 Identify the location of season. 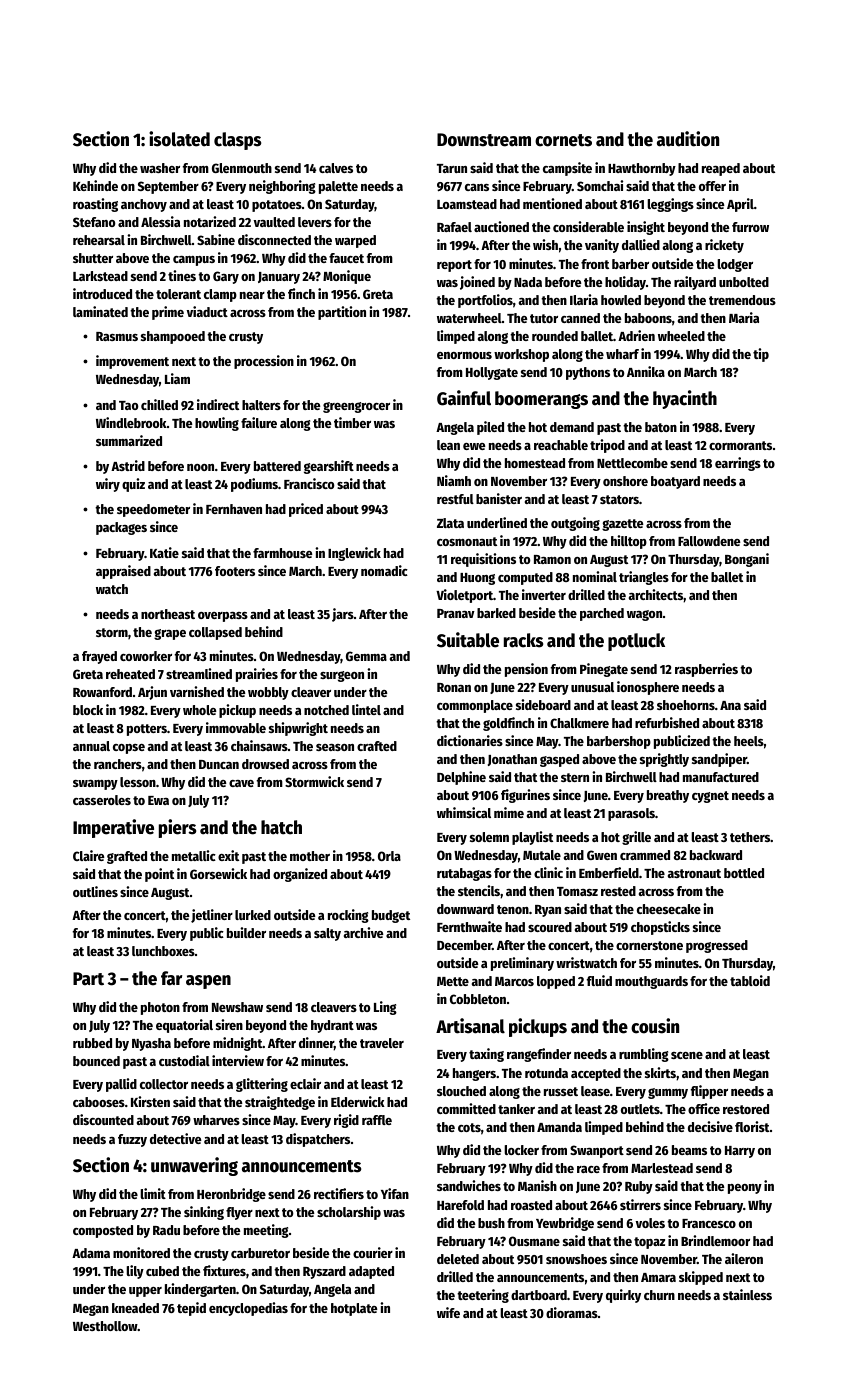
(335, 747).
